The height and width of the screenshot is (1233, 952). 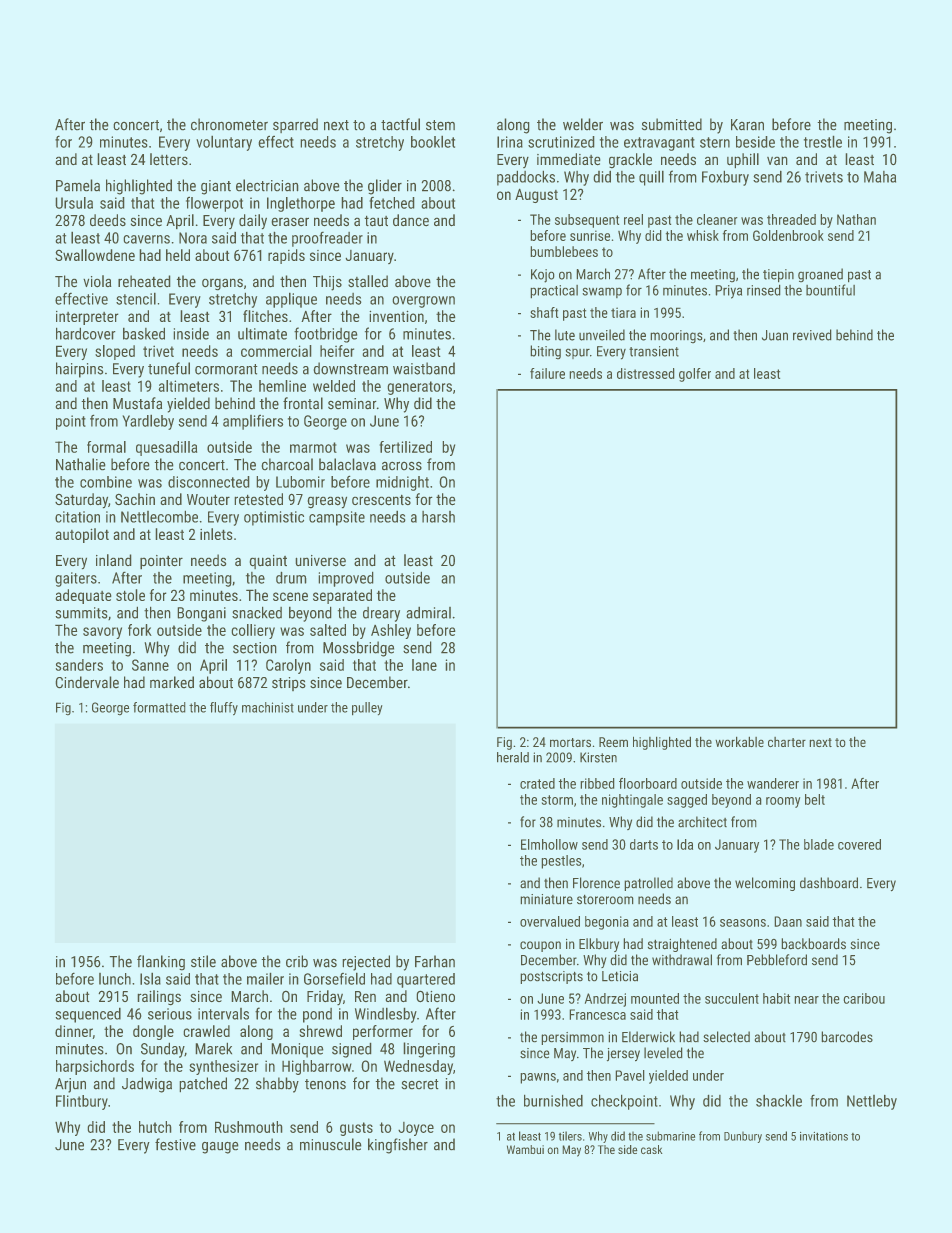 I want to click on pulley, so click(x=367, y=709).
